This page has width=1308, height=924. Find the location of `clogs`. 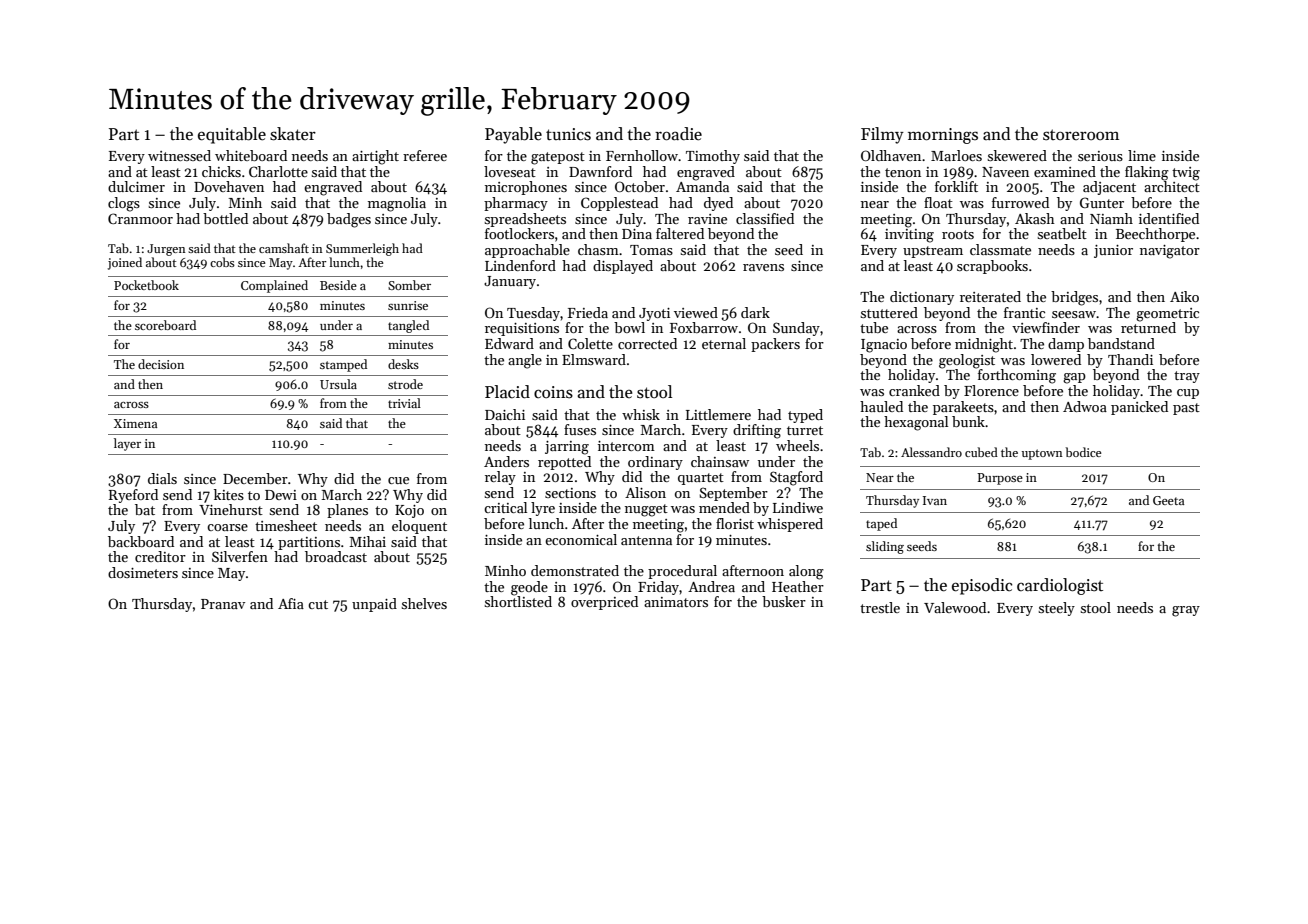

clogs is located at coordinates (124, 204).
